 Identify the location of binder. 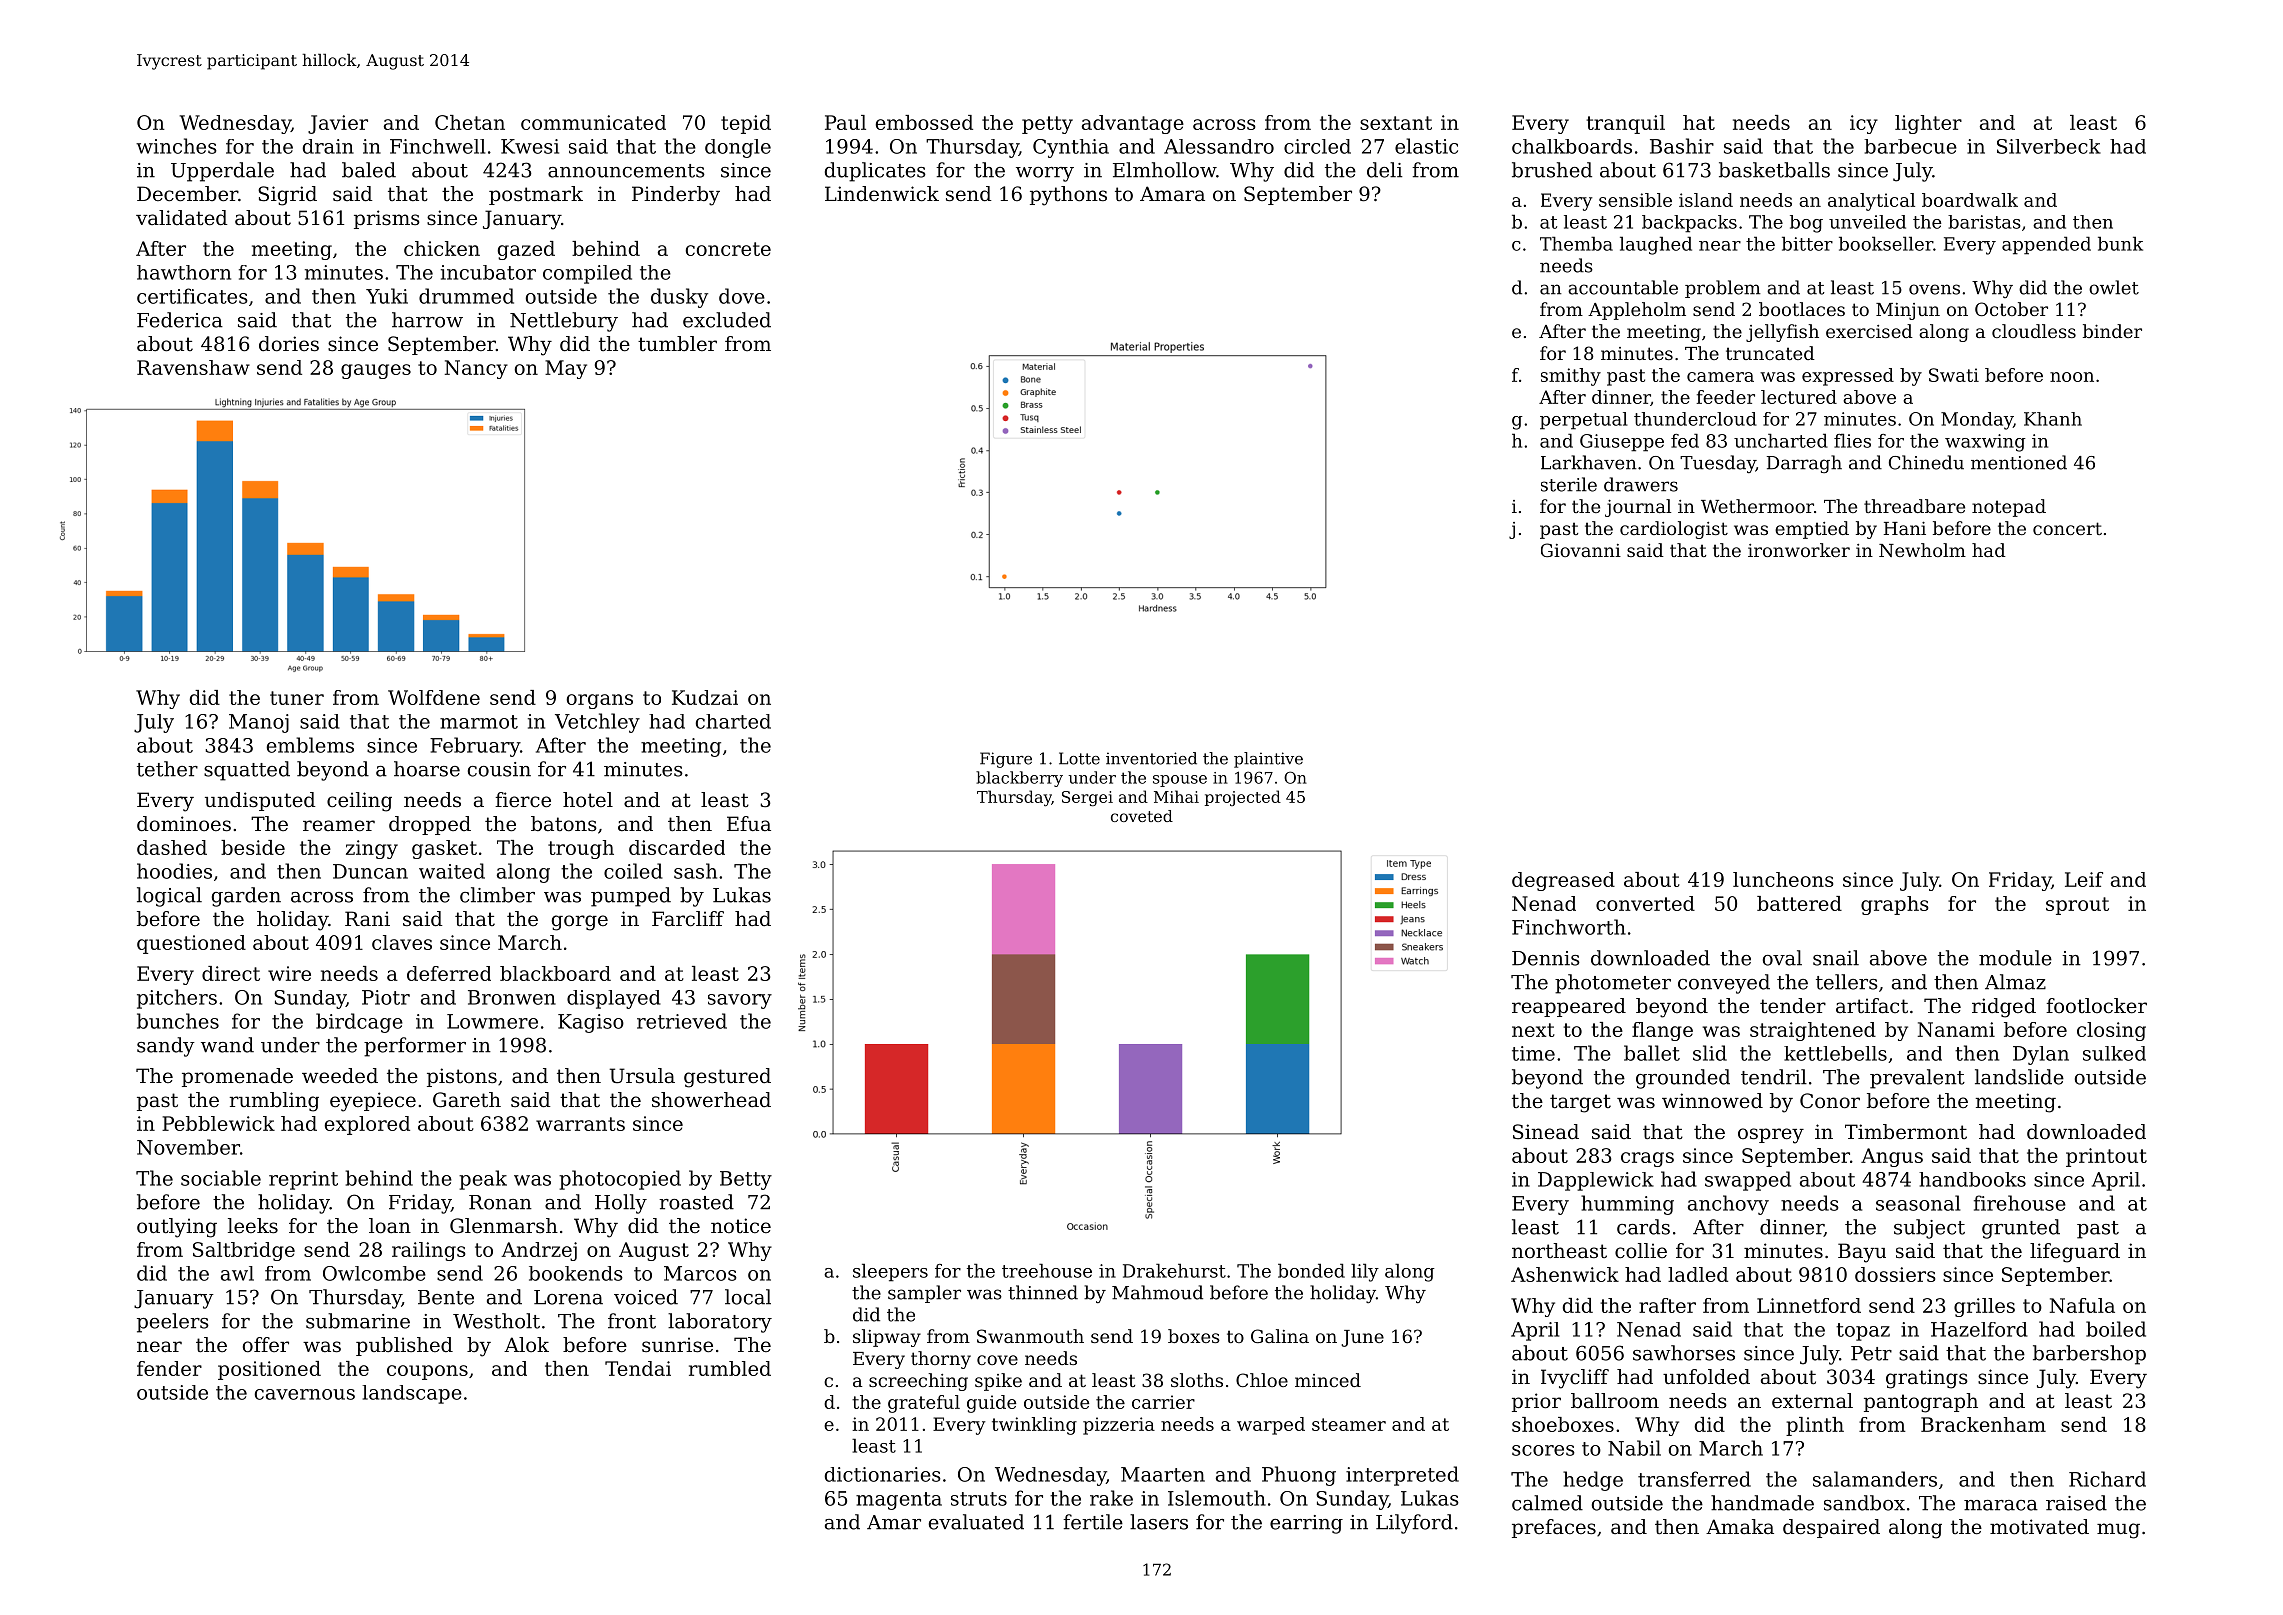
(2112, 331).
